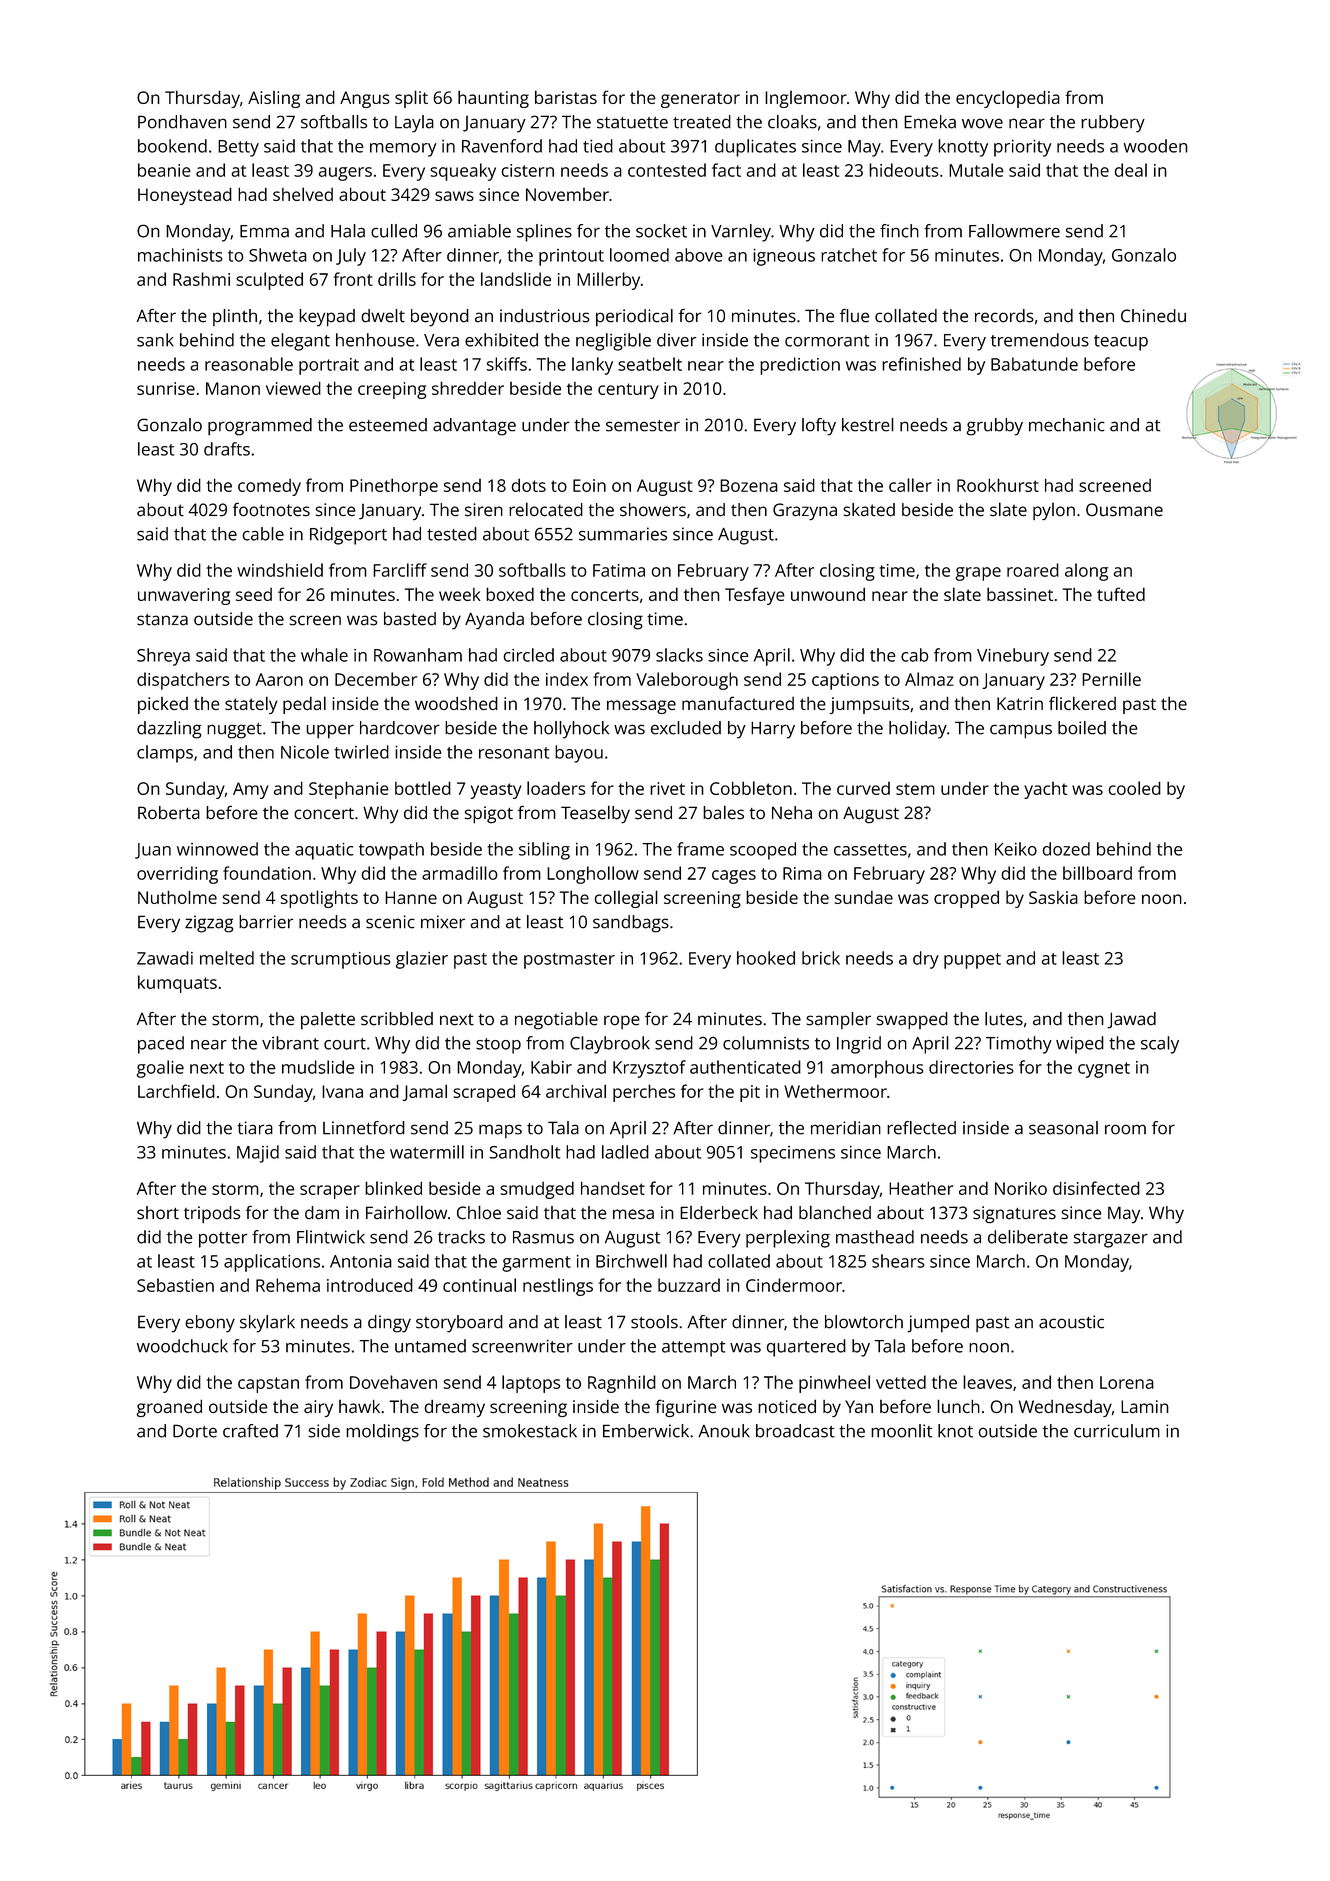  What do you see at coordinates (223, 1240) in the page?
I see `potter` at bounding box center [223, 1240].
